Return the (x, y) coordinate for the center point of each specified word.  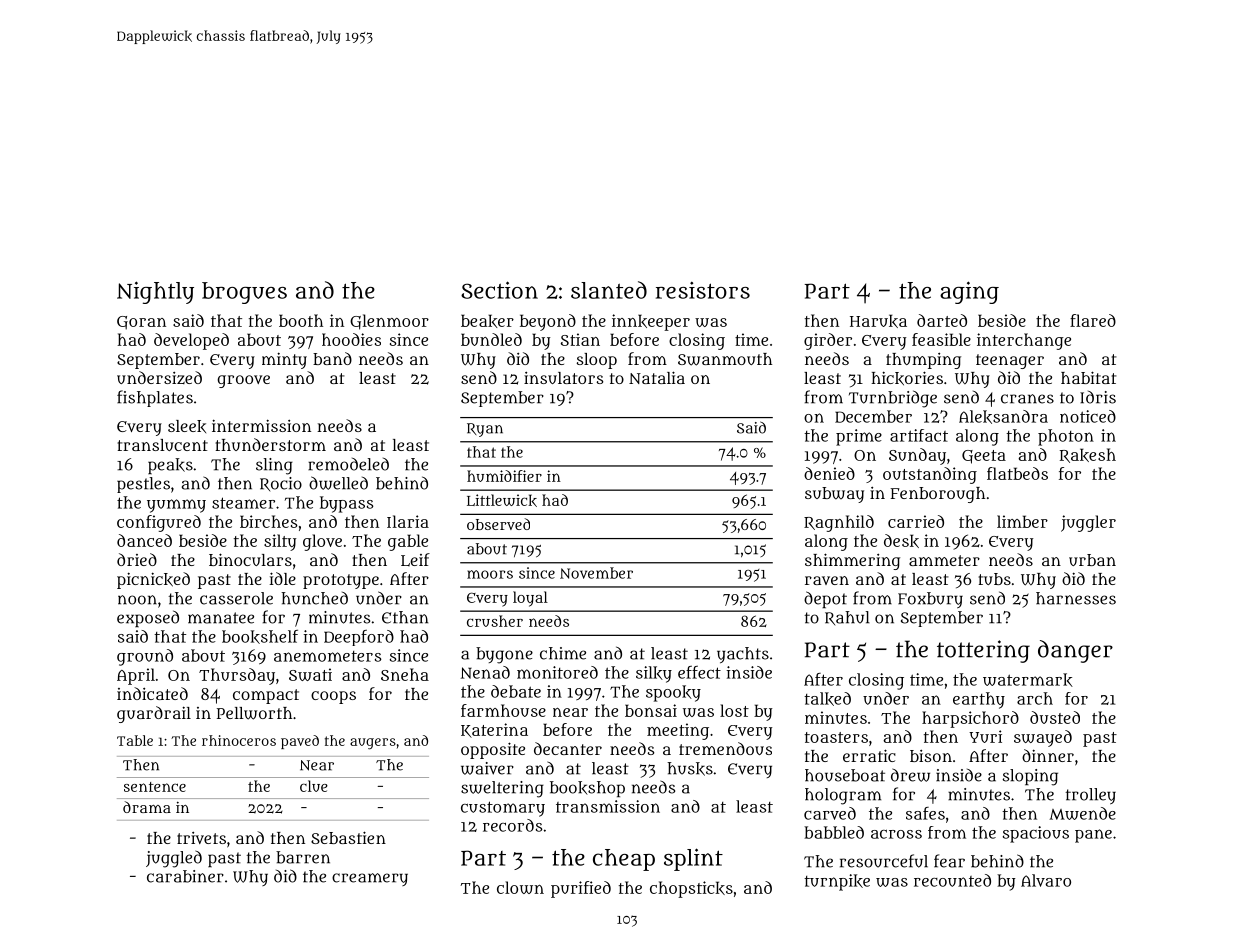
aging (969, 292)
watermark (1028, 680)
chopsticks (691, 889)
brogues (244, 293)
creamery (370, 879)
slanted (609, 290)
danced (144, 540)
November (596, 573)
